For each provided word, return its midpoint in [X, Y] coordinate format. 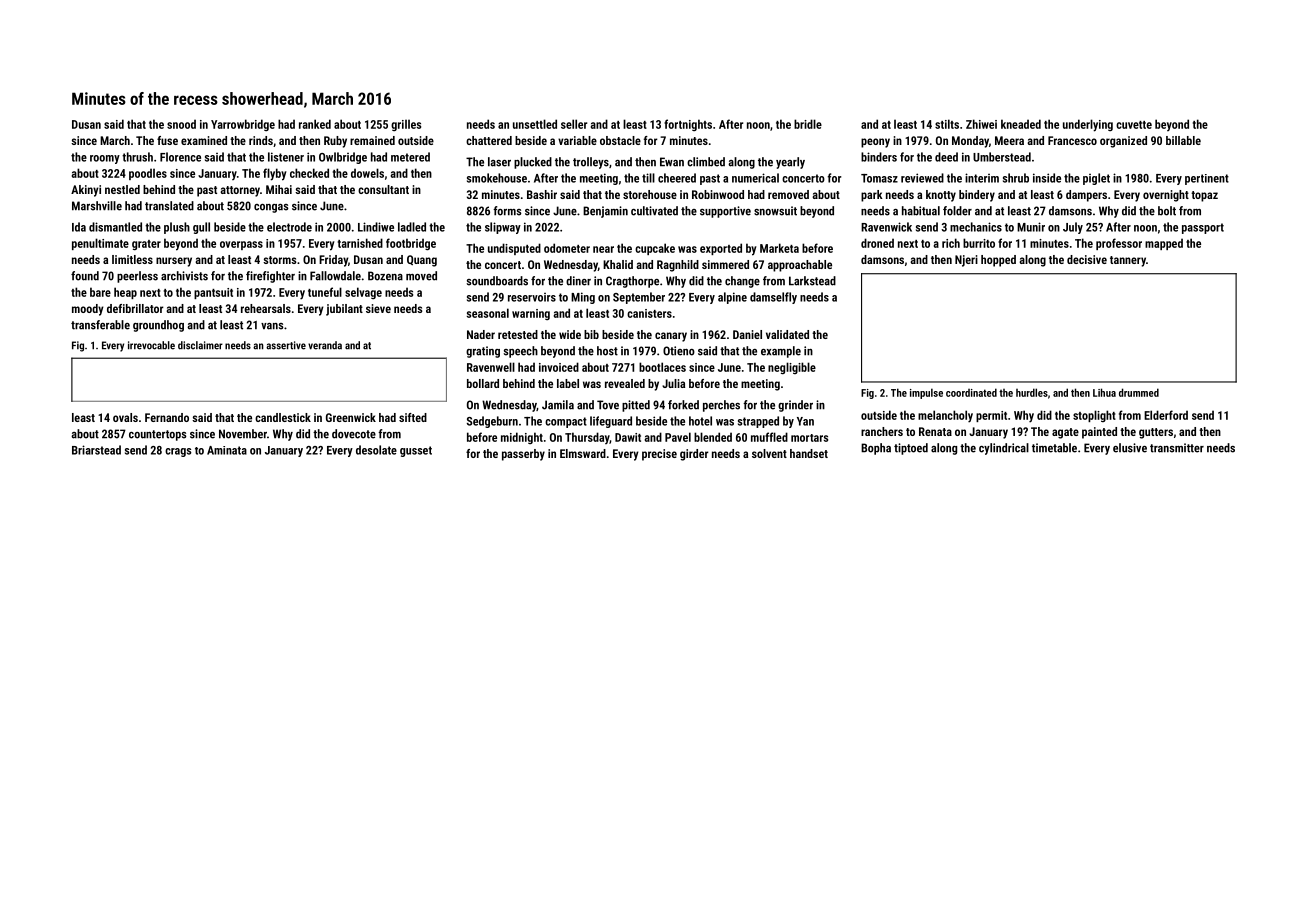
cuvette [1134, 125]
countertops [158, 435]
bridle [808, 124]
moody [88, 310]
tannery [1128, 261]
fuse [167, 140]
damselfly [773, 298]
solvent [769, 453]
